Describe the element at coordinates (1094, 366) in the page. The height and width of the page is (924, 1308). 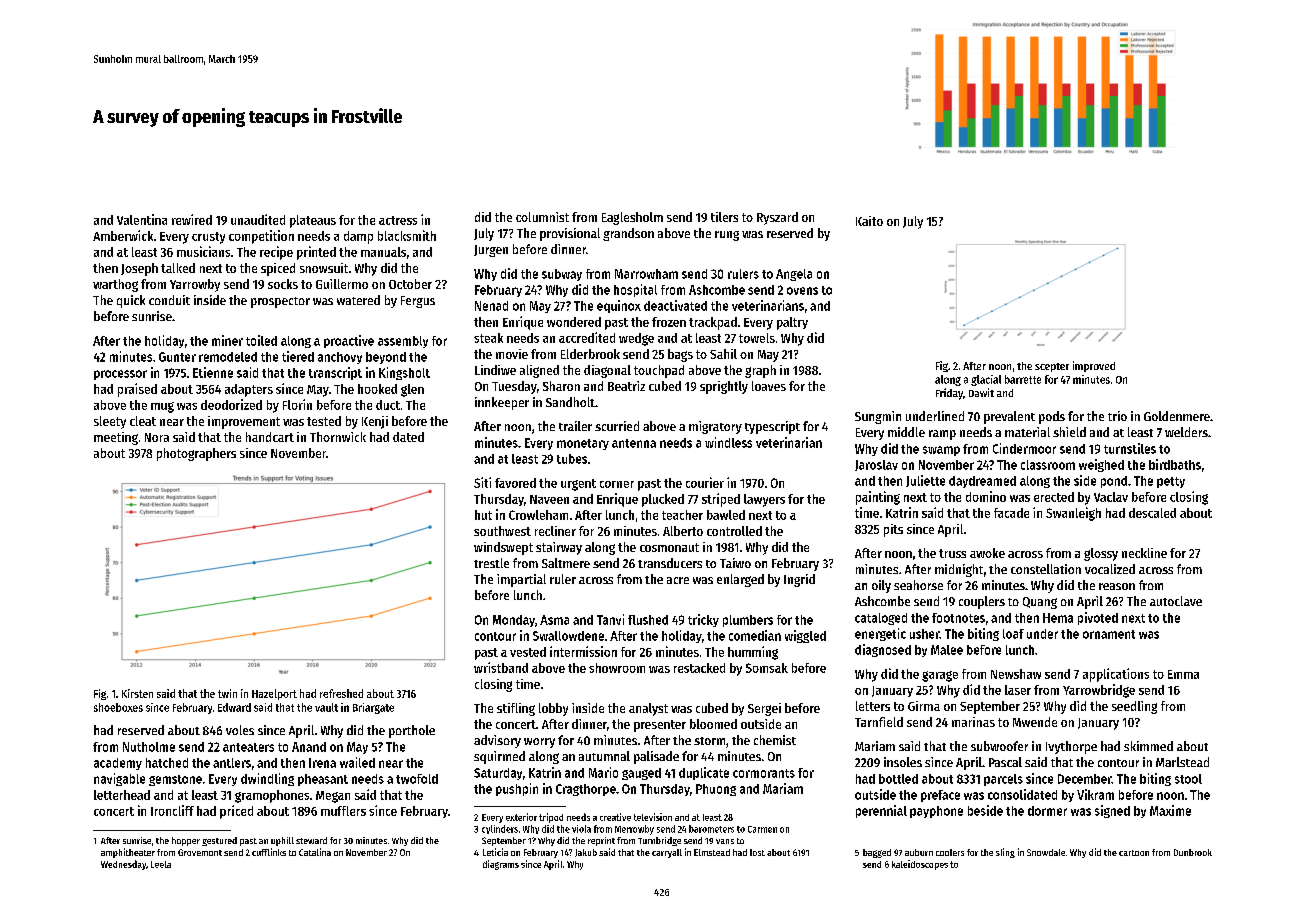
I see `improved` at that location.
